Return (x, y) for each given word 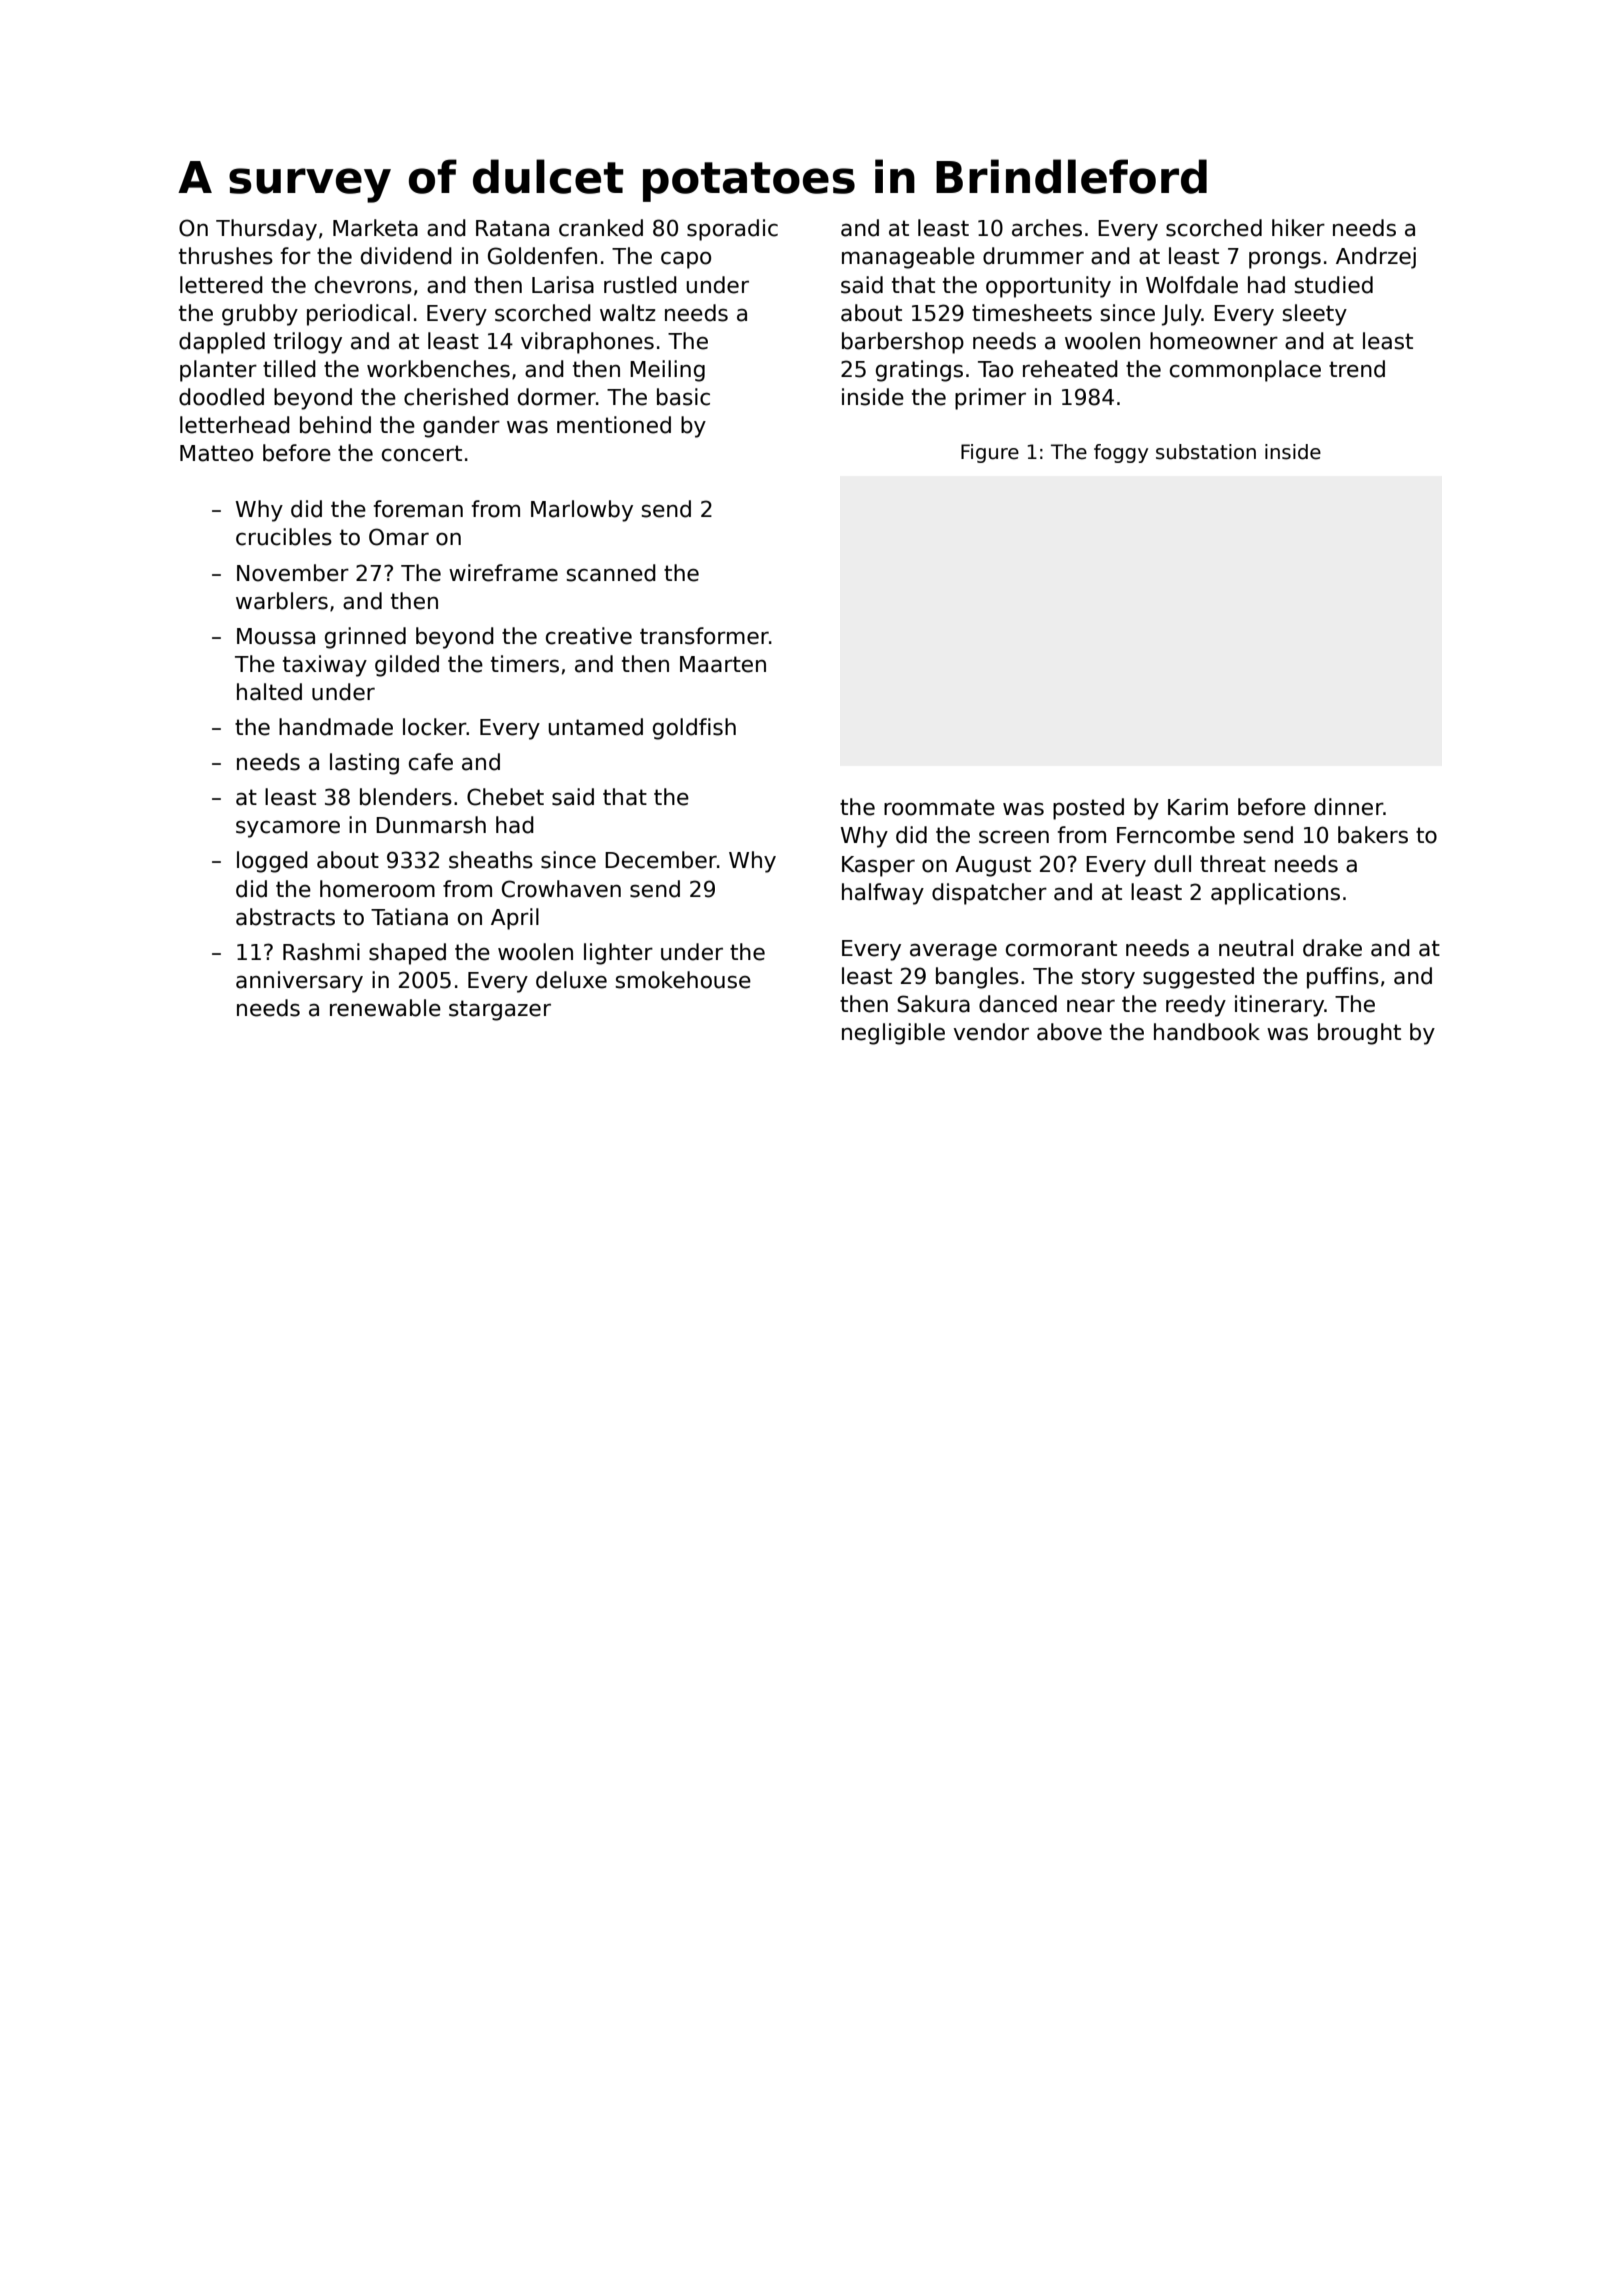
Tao (995, 369)
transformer (704, 636)
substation (1206, 452)
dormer (557, 397)
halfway (883, 894)
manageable (908, 258)
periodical (358, 315)
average (953, 952)
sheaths (491, 860)
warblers (282, 601)
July (1182, 315)
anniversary (299, 982)
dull (1172, 864)
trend (1357, 369)
